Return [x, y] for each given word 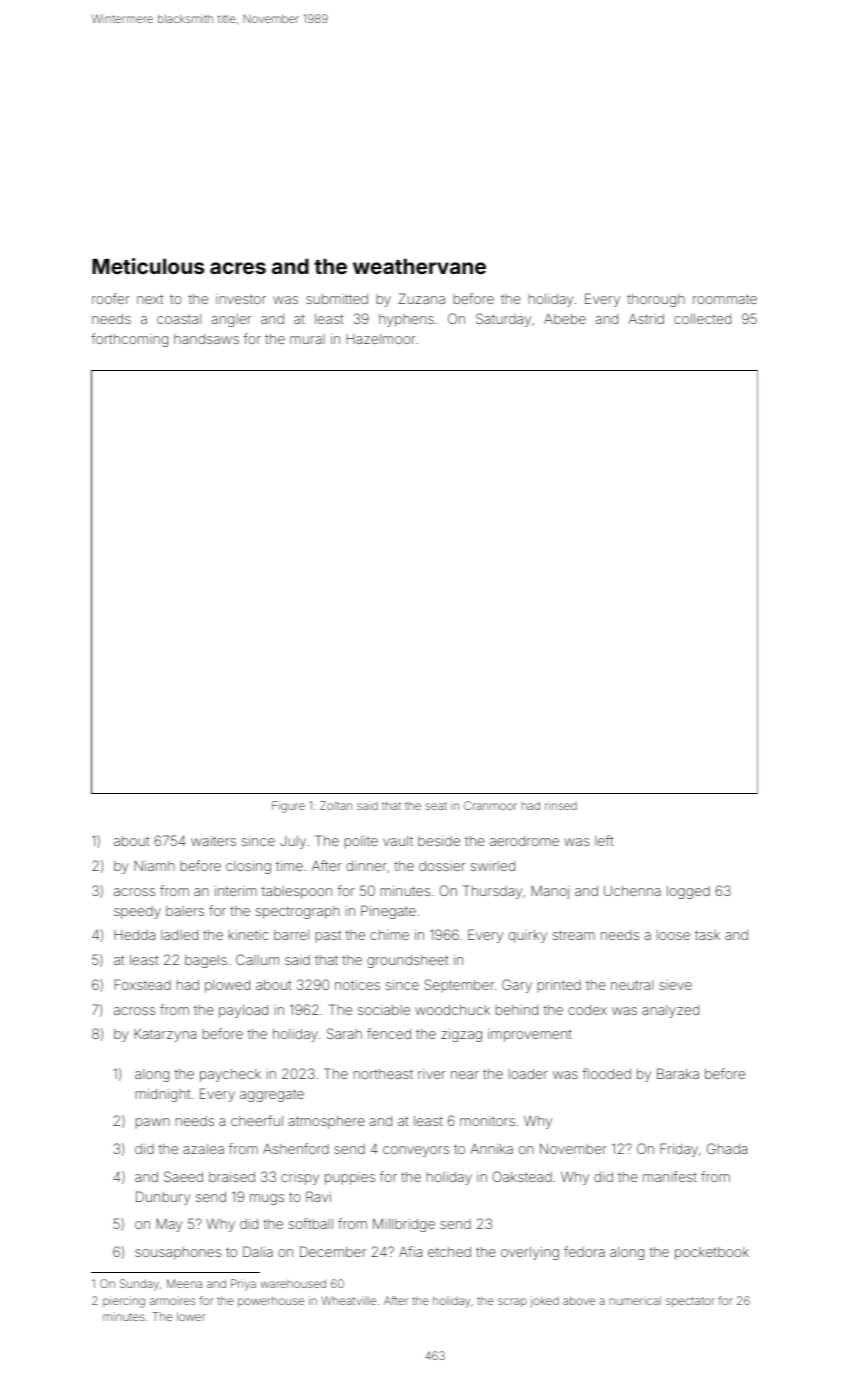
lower [191, 1316]
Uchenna [632, 891]
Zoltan [336, 805]
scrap [512, 1302]
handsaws [206, 339]
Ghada [727, 1148]
